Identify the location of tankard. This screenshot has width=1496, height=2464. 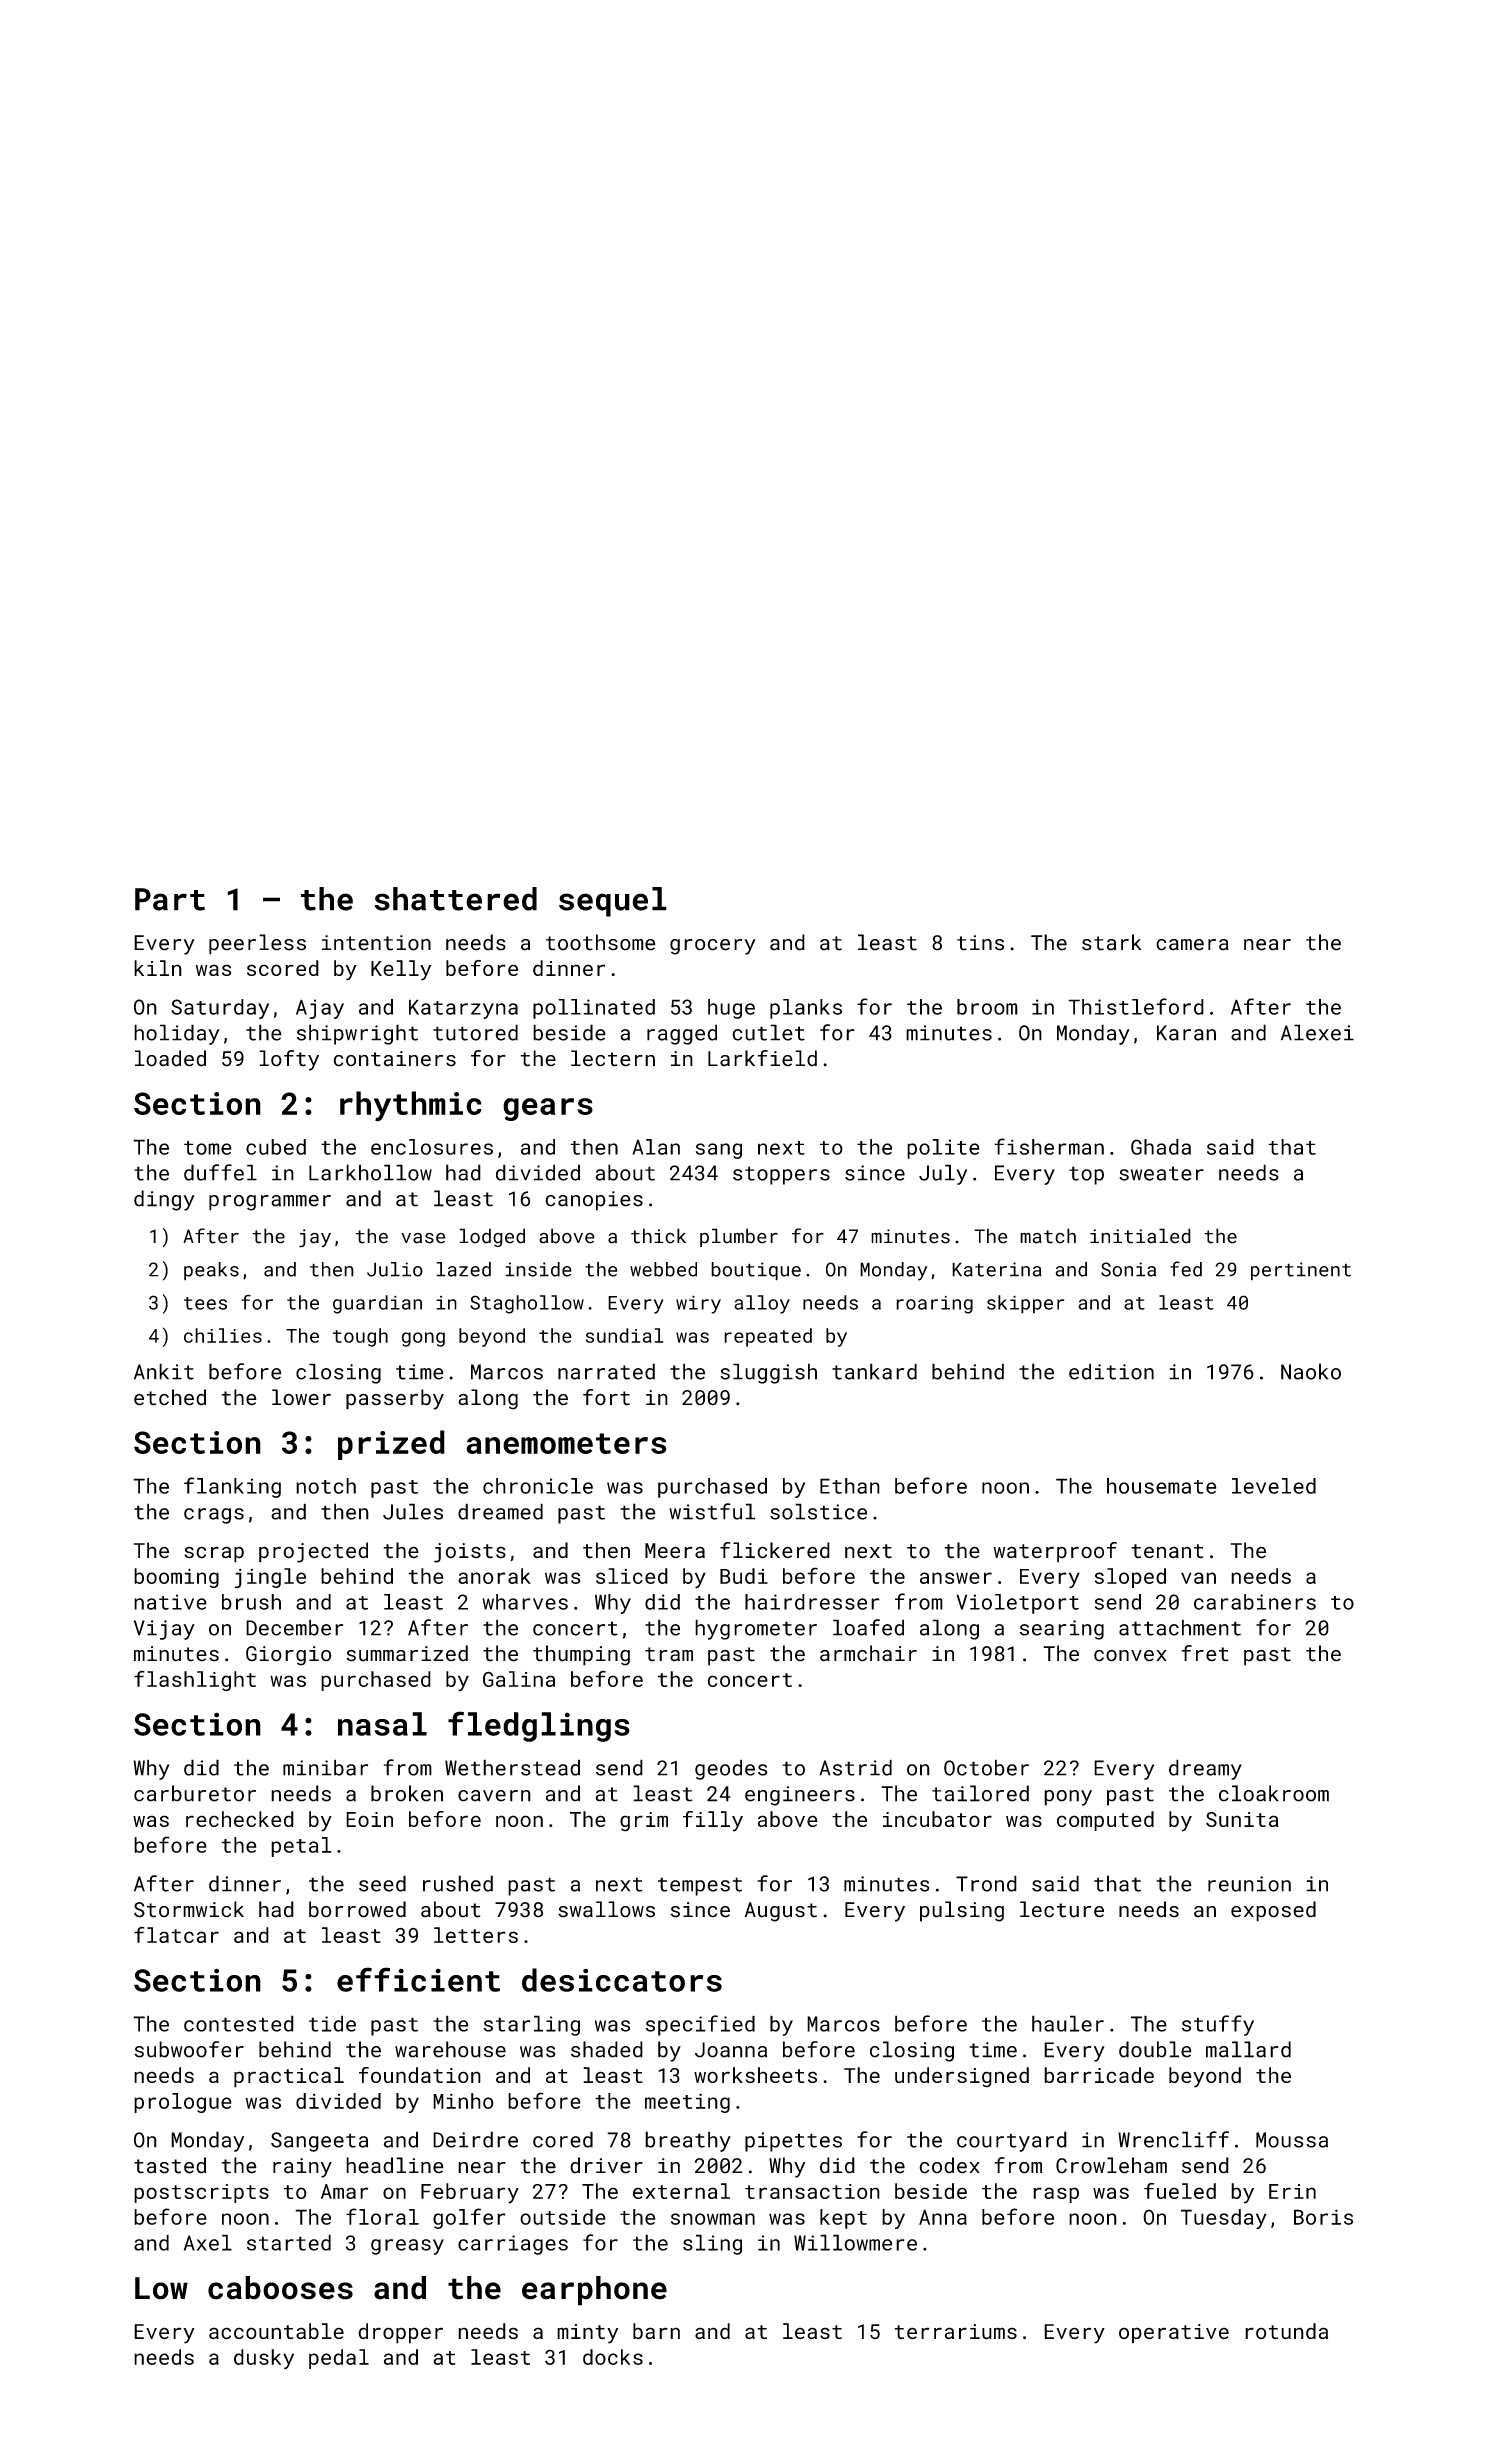
(874, 1371).
